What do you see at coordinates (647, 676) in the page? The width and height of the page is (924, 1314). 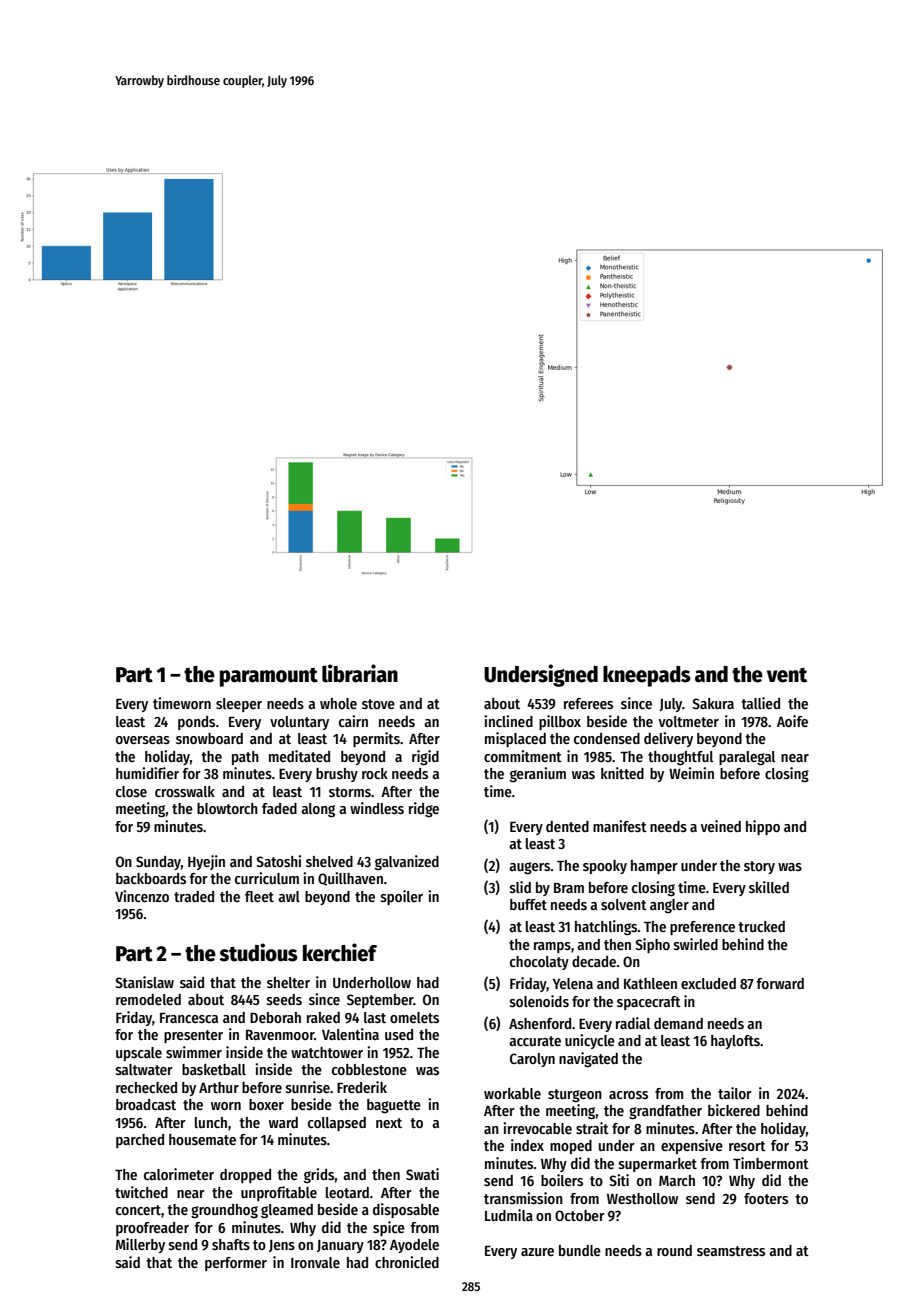 I see `kneepads` at bounding box center [647, 676].
